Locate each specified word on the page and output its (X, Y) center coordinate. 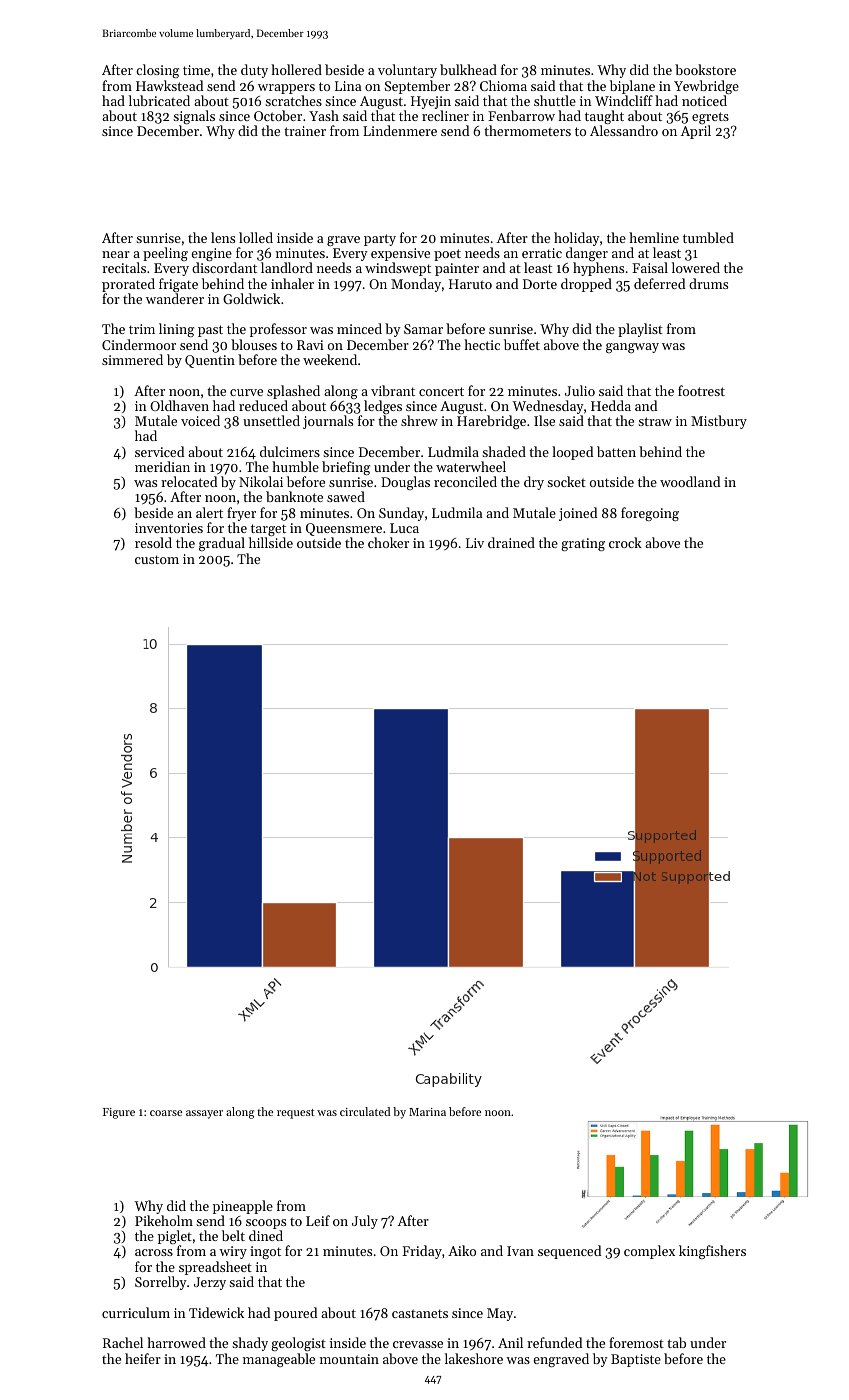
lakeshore (474, 1358)
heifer (143, 1358)
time (196, 70)
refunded (554, 1342)
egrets (710, 119)
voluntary (407, 71)
